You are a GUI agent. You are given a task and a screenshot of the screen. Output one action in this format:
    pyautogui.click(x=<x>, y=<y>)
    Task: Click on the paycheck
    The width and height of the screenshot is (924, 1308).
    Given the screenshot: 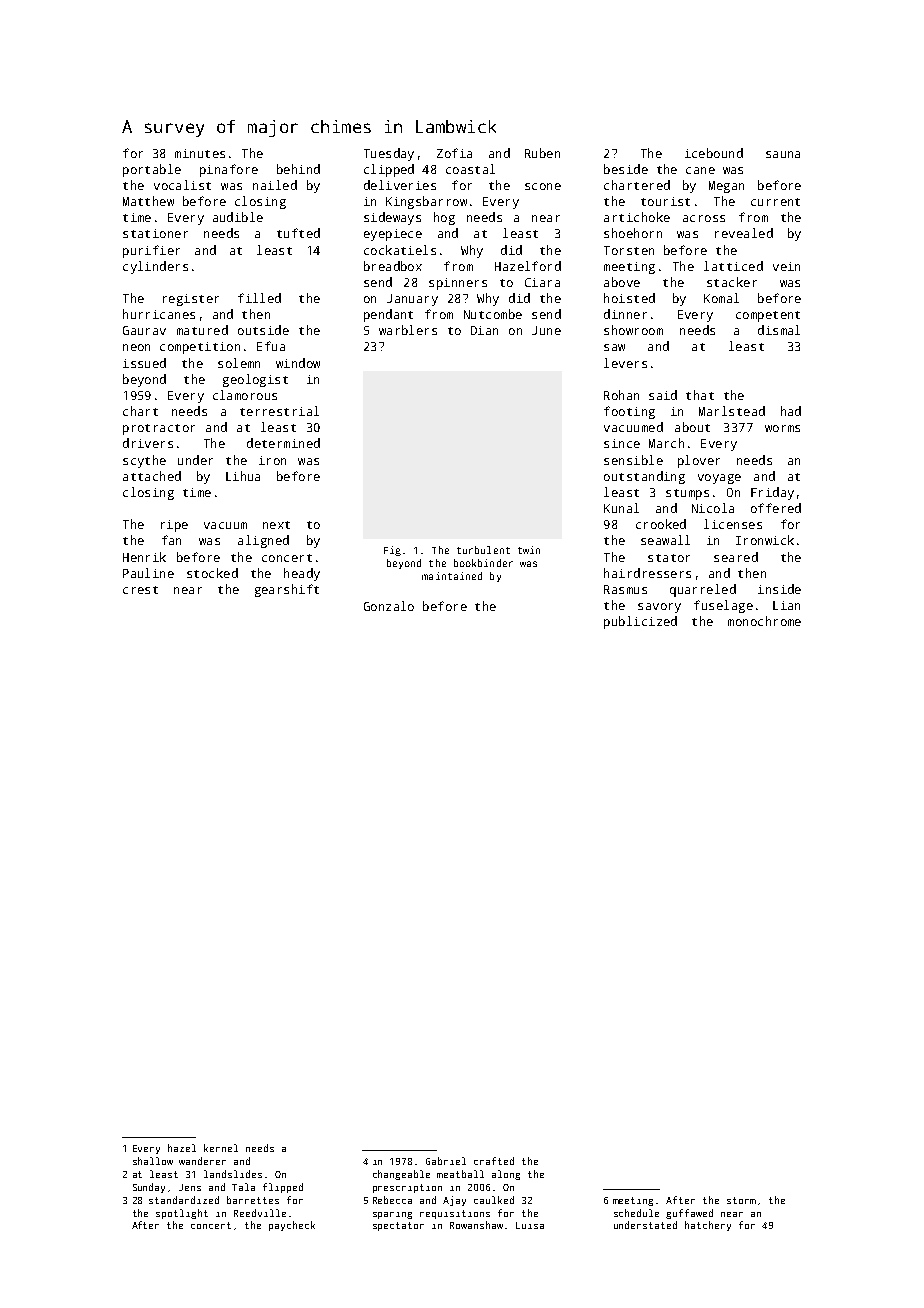 What is the action you would take?
    pyautogui.click(x=292, y=1226)
